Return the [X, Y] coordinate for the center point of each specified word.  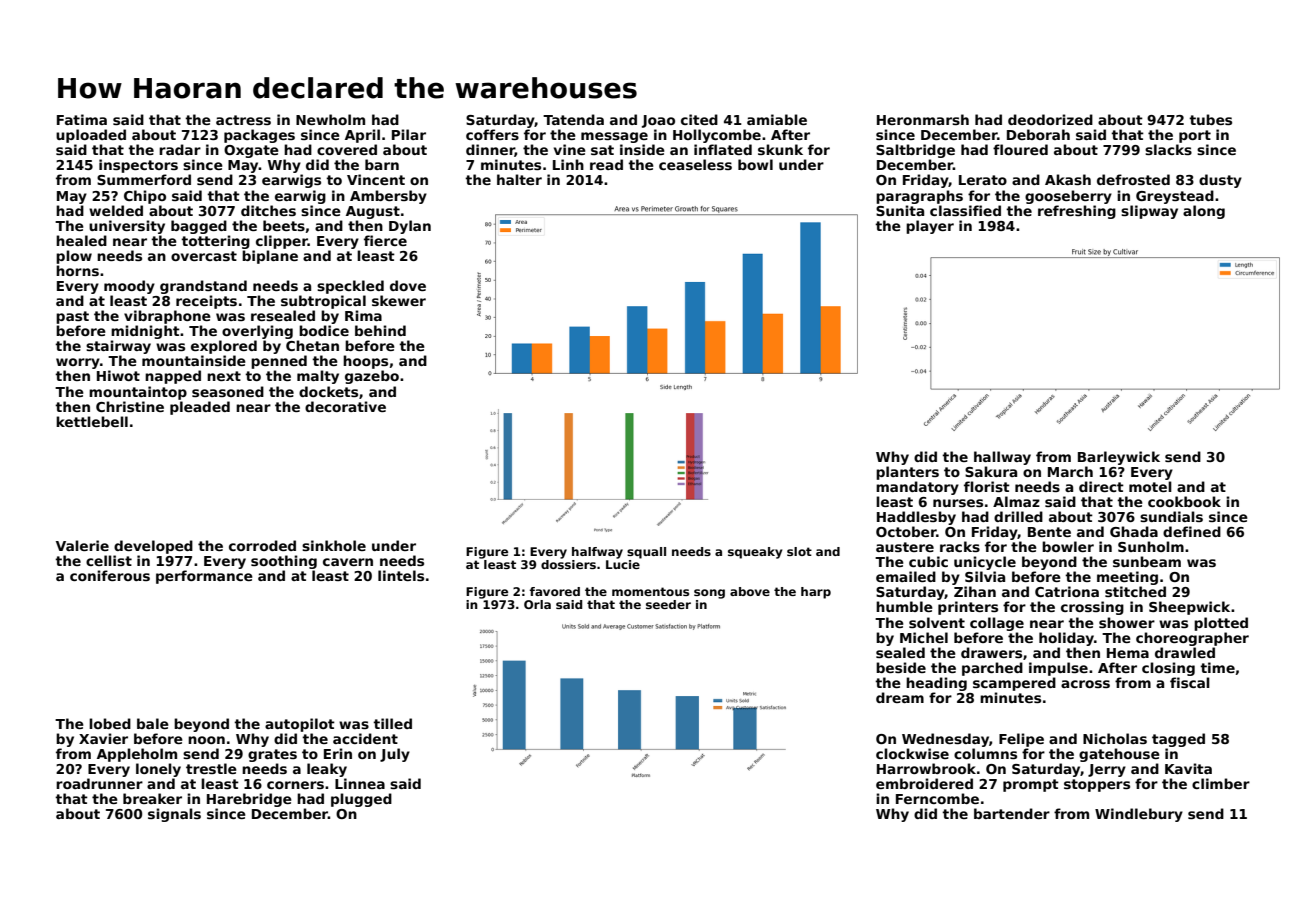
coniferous [110, 575]
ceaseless [695, 164]
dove [408, 285]
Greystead [1175, 197]
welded [116, 210]
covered [347, 149]
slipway [1149, 212]
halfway [597, 553]
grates [272, 755]
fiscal [1190, 682]
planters [907, 473]
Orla [537, 604]
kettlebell [92, 421]
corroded [262, 545]
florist [987, 486]
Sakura [991, 471]
